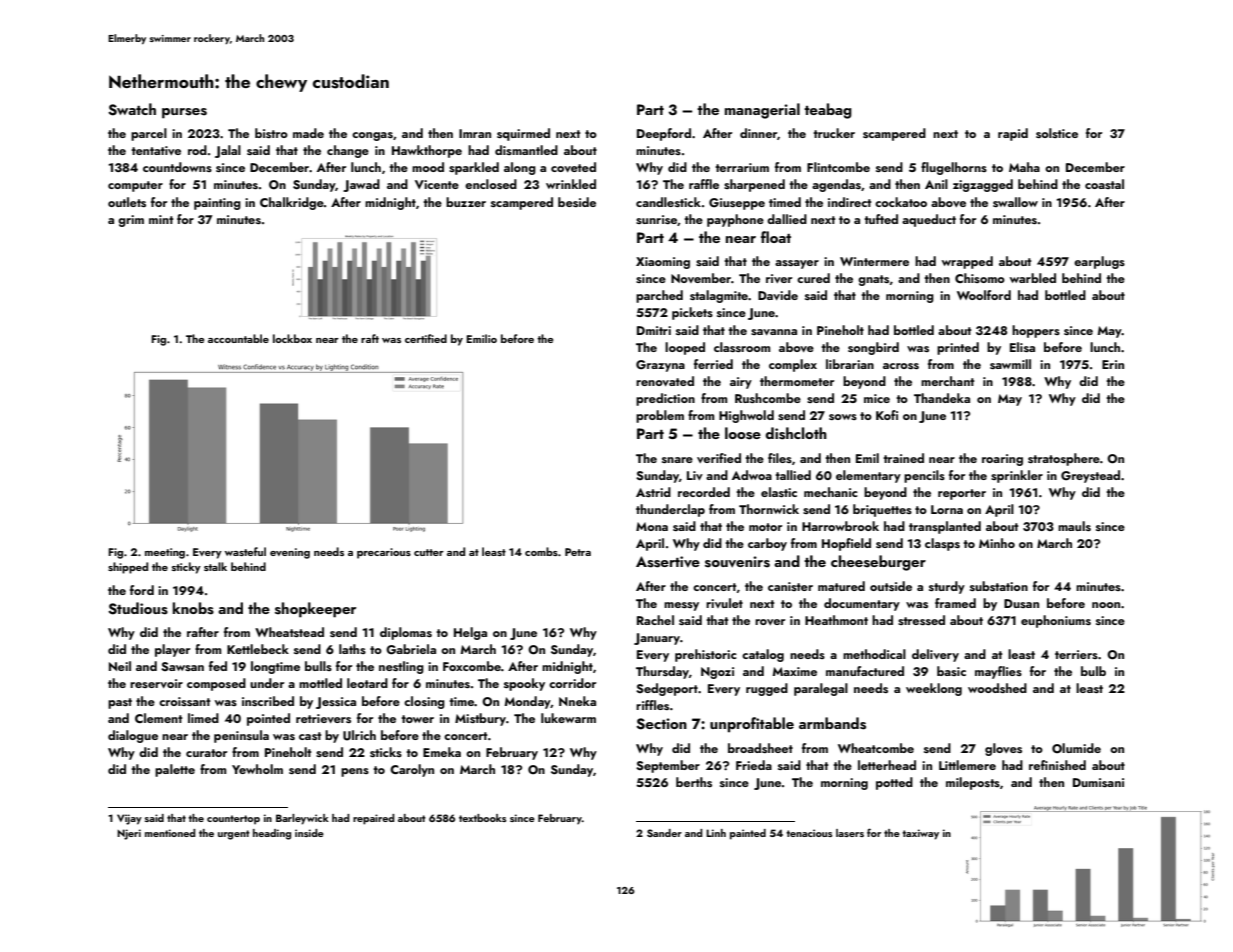 This page has height=952, width=1233. What do you see at coordinates (1003, 749) in the page?
I see `gloves` at bounding box center [1003, 749].
